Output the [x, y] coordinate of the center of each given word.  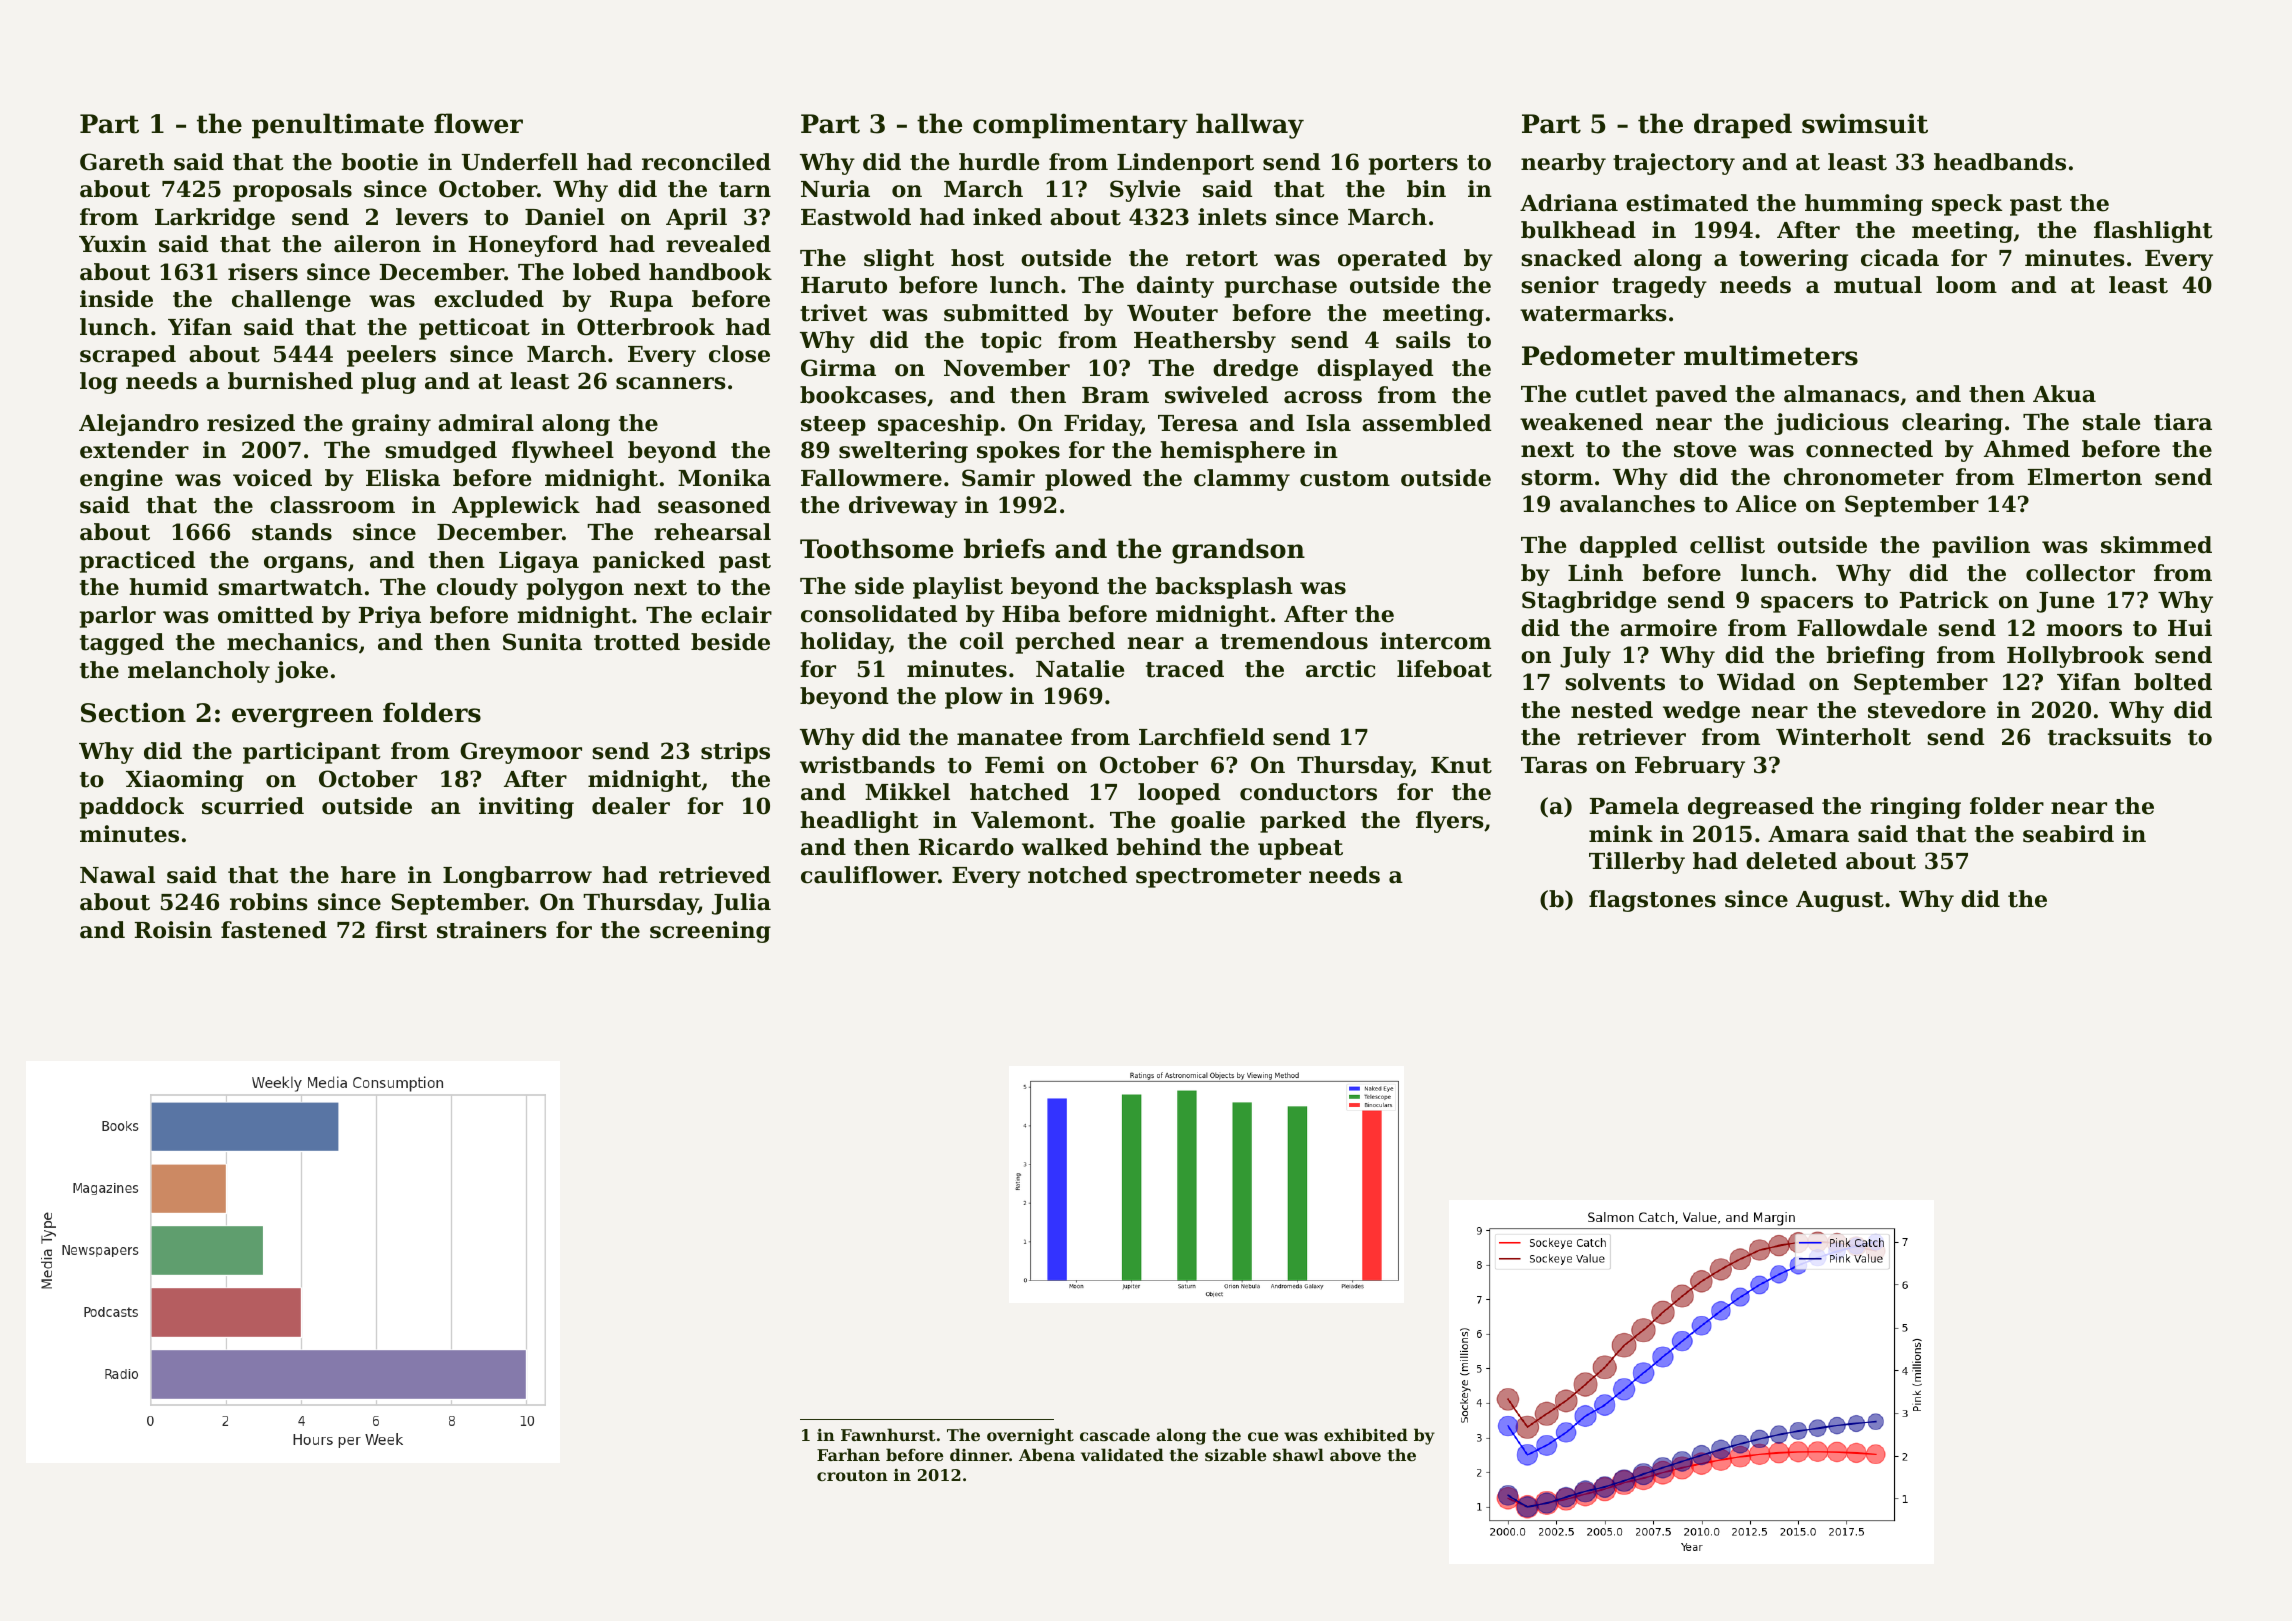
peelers [391, 356]
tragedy [1659, 287]
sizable [1235, 1454]
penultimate [338, 126]
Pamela [1634, 806]
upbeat [1300, 849]
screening [710, 932]
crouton [852, 1475]
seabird [2068, 834]
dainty [1175, 287]
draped [1743, 126]
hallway [1250, 126]
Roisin [173, 930]
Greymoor [521, 753]
